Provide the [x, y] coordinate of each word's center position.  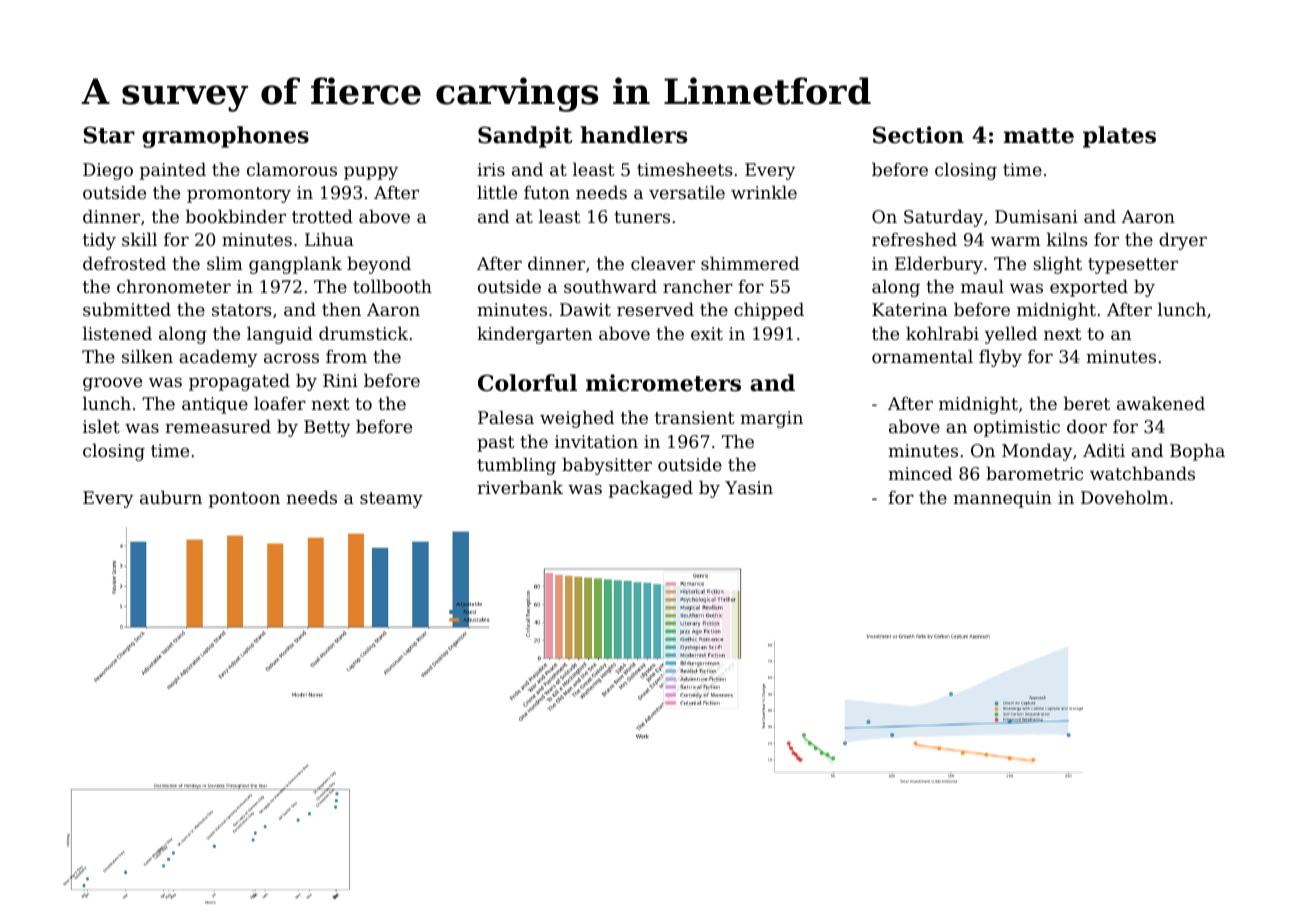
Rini [340, 380]
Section [918, 135]
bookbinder [236, 216]
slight [1057, 265]
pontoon [244, 500]
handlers [633, 135]
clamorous [292, 169]
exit [707, 333]
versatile [687, 192]
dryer [1183, 241]
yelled [1010, 335]
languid [280, 335]
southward [610, 286]
